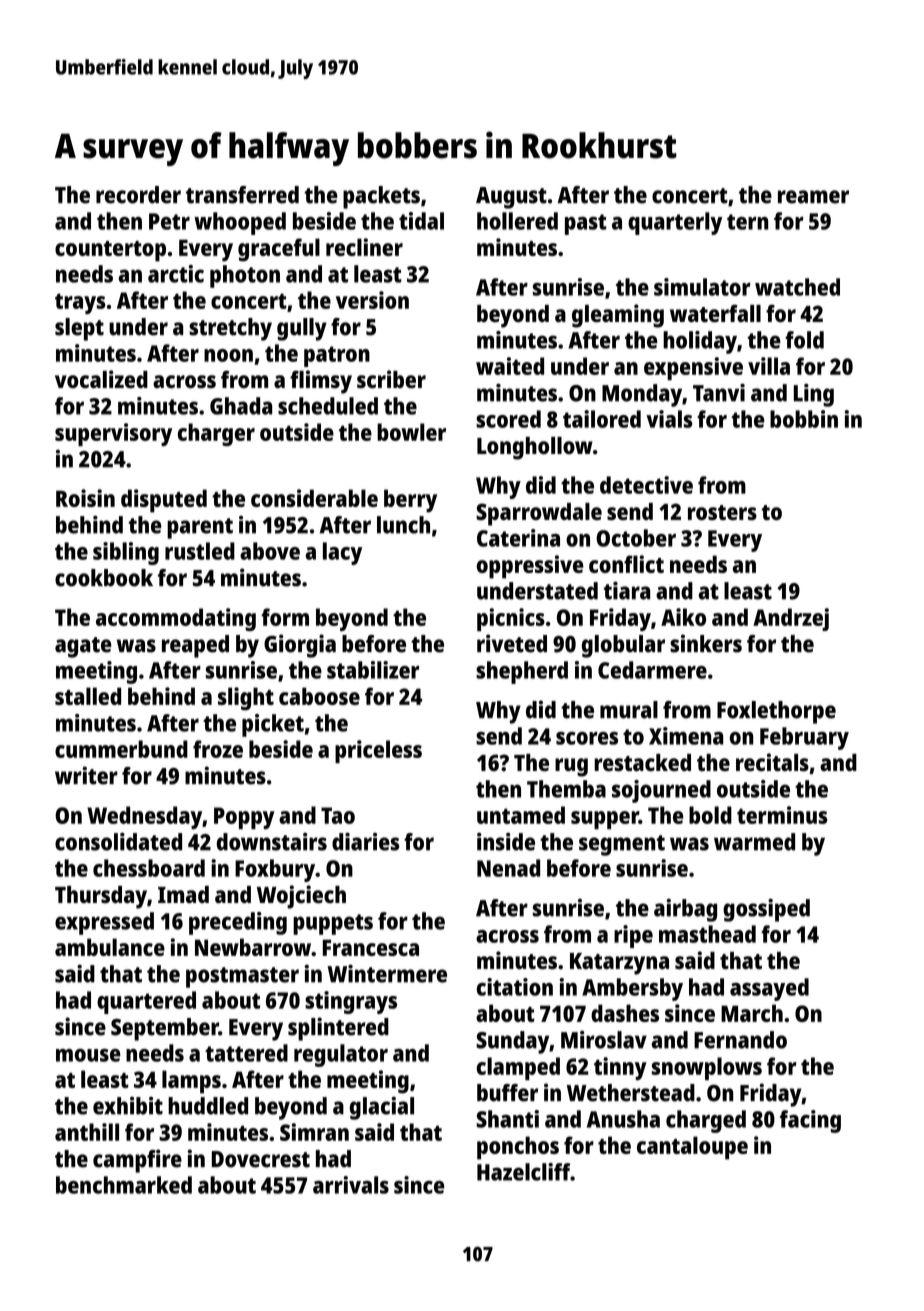 This screenshot has width=924, height=1311. Describe the element at coordinates (176, 274) in the screenshot. I see `arctic` at that location.
